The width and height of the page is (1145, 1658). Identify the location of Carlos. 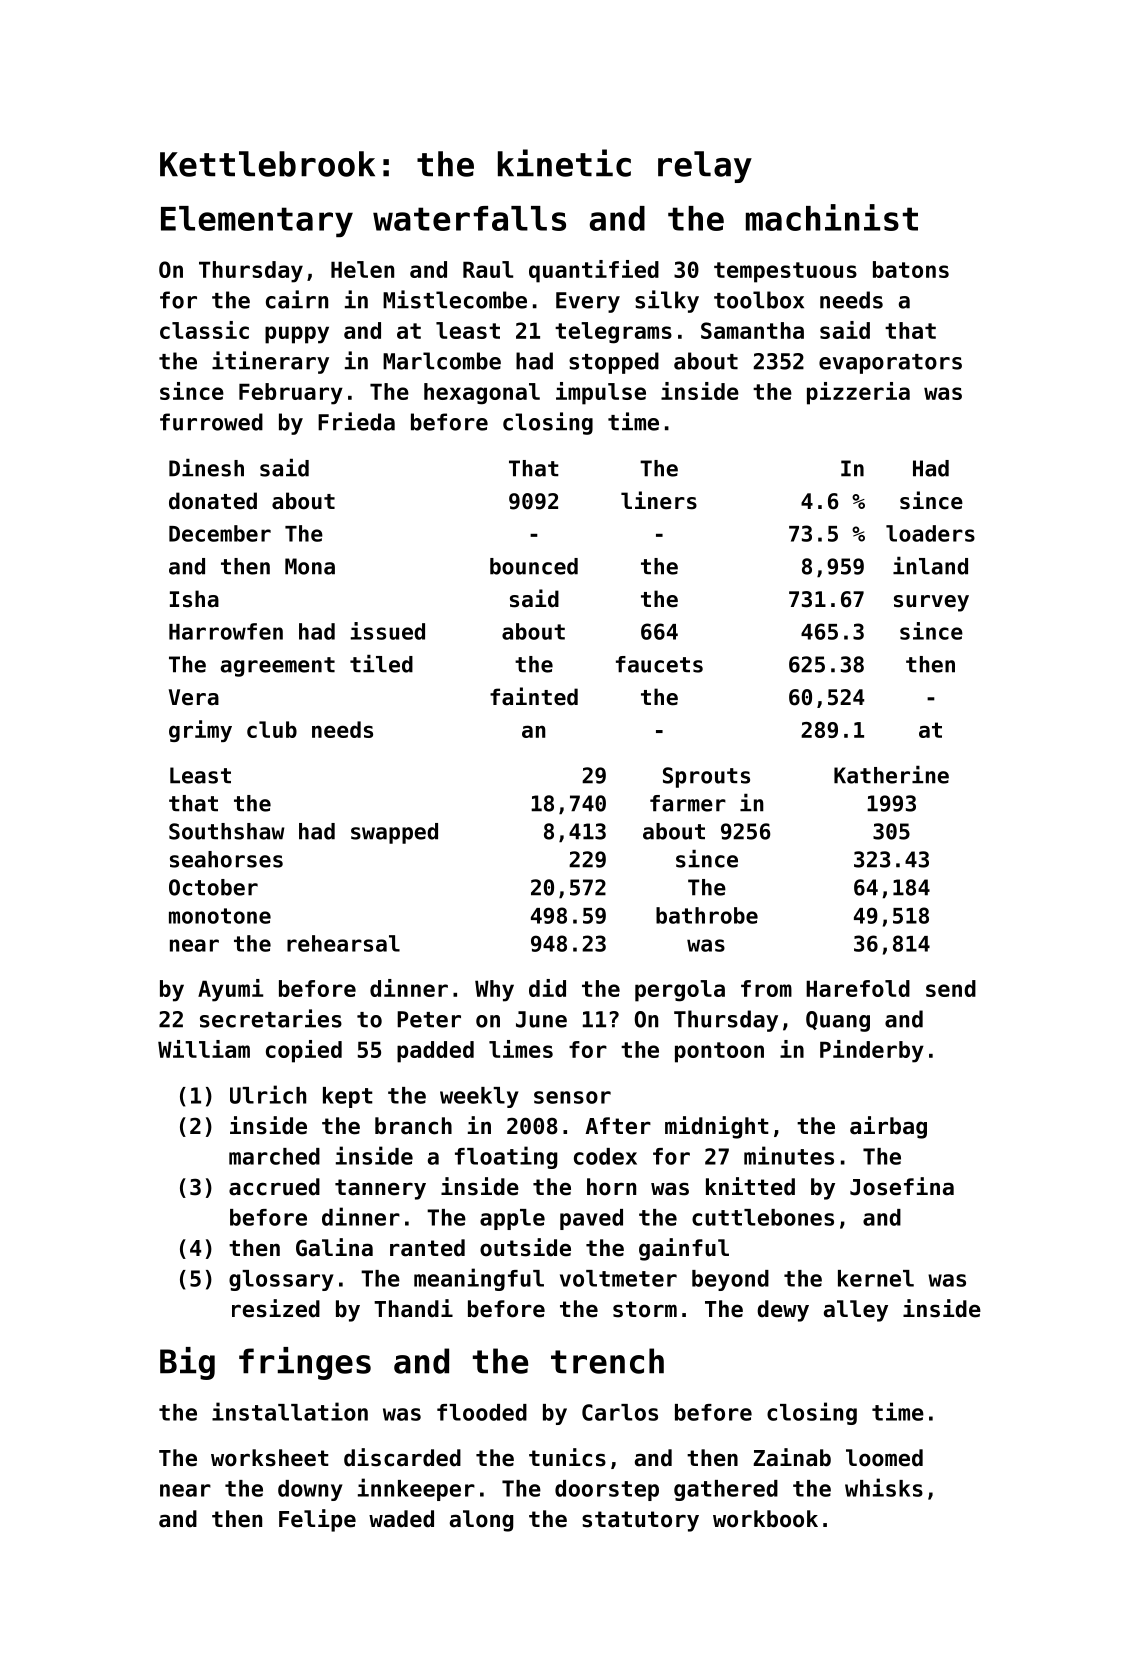
(620, 1412).
